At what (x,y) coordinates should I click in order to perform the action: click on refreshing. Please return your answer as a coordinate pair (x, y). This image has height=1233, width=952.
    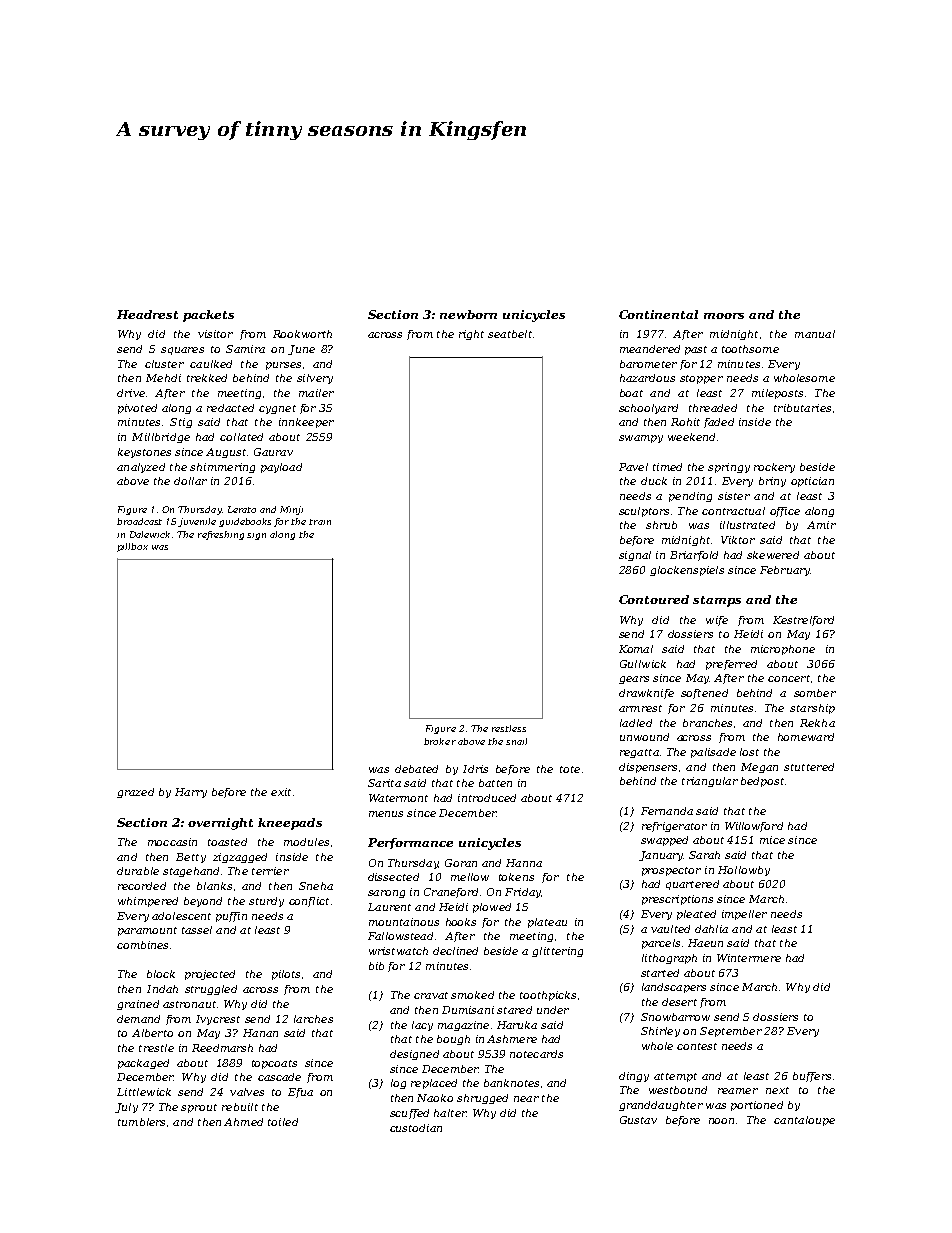
    Looking at the image, I should click on (221, 535).
